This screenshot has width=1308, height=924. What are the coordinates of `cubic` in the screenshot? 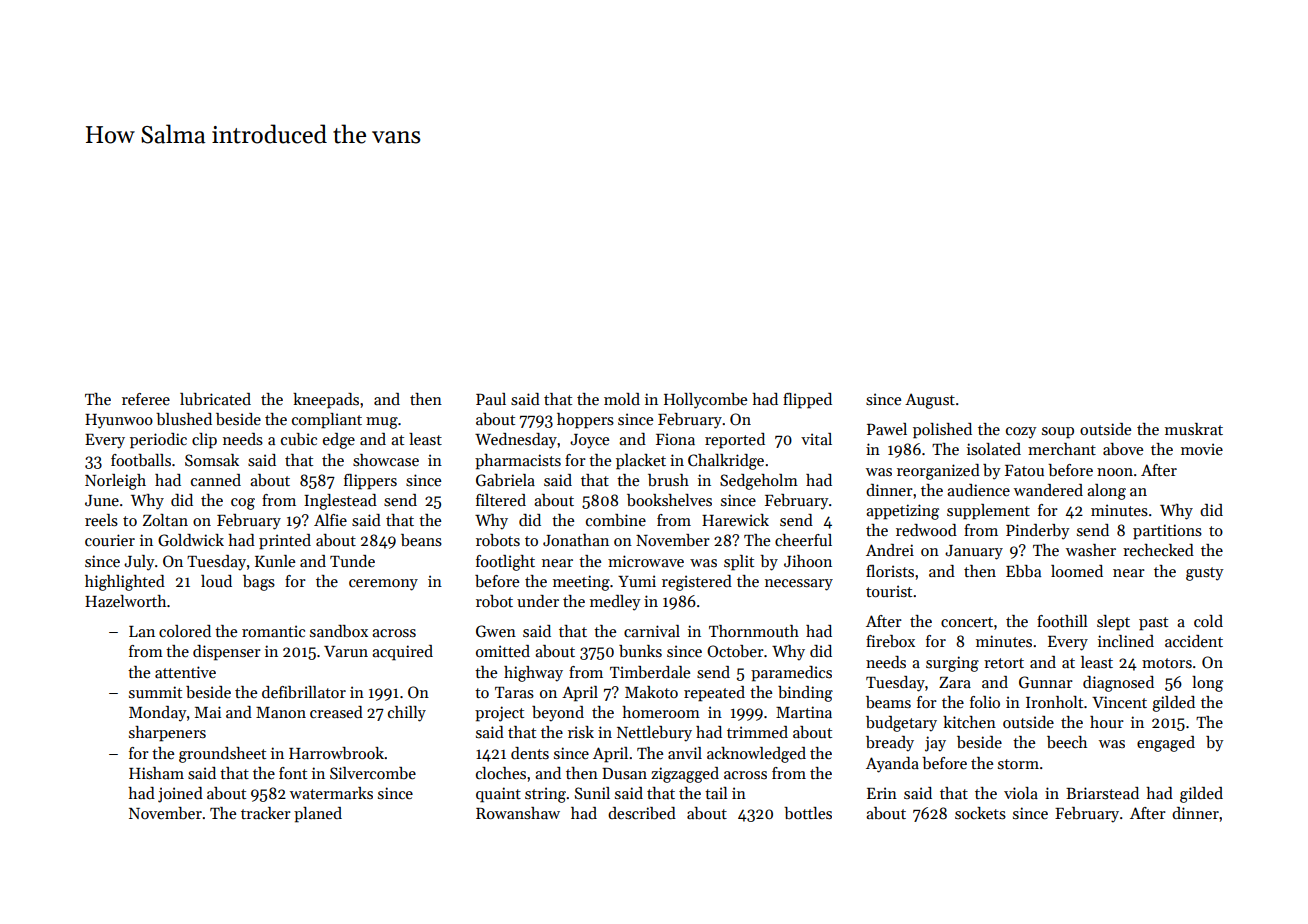 It's located at (299, 439).
